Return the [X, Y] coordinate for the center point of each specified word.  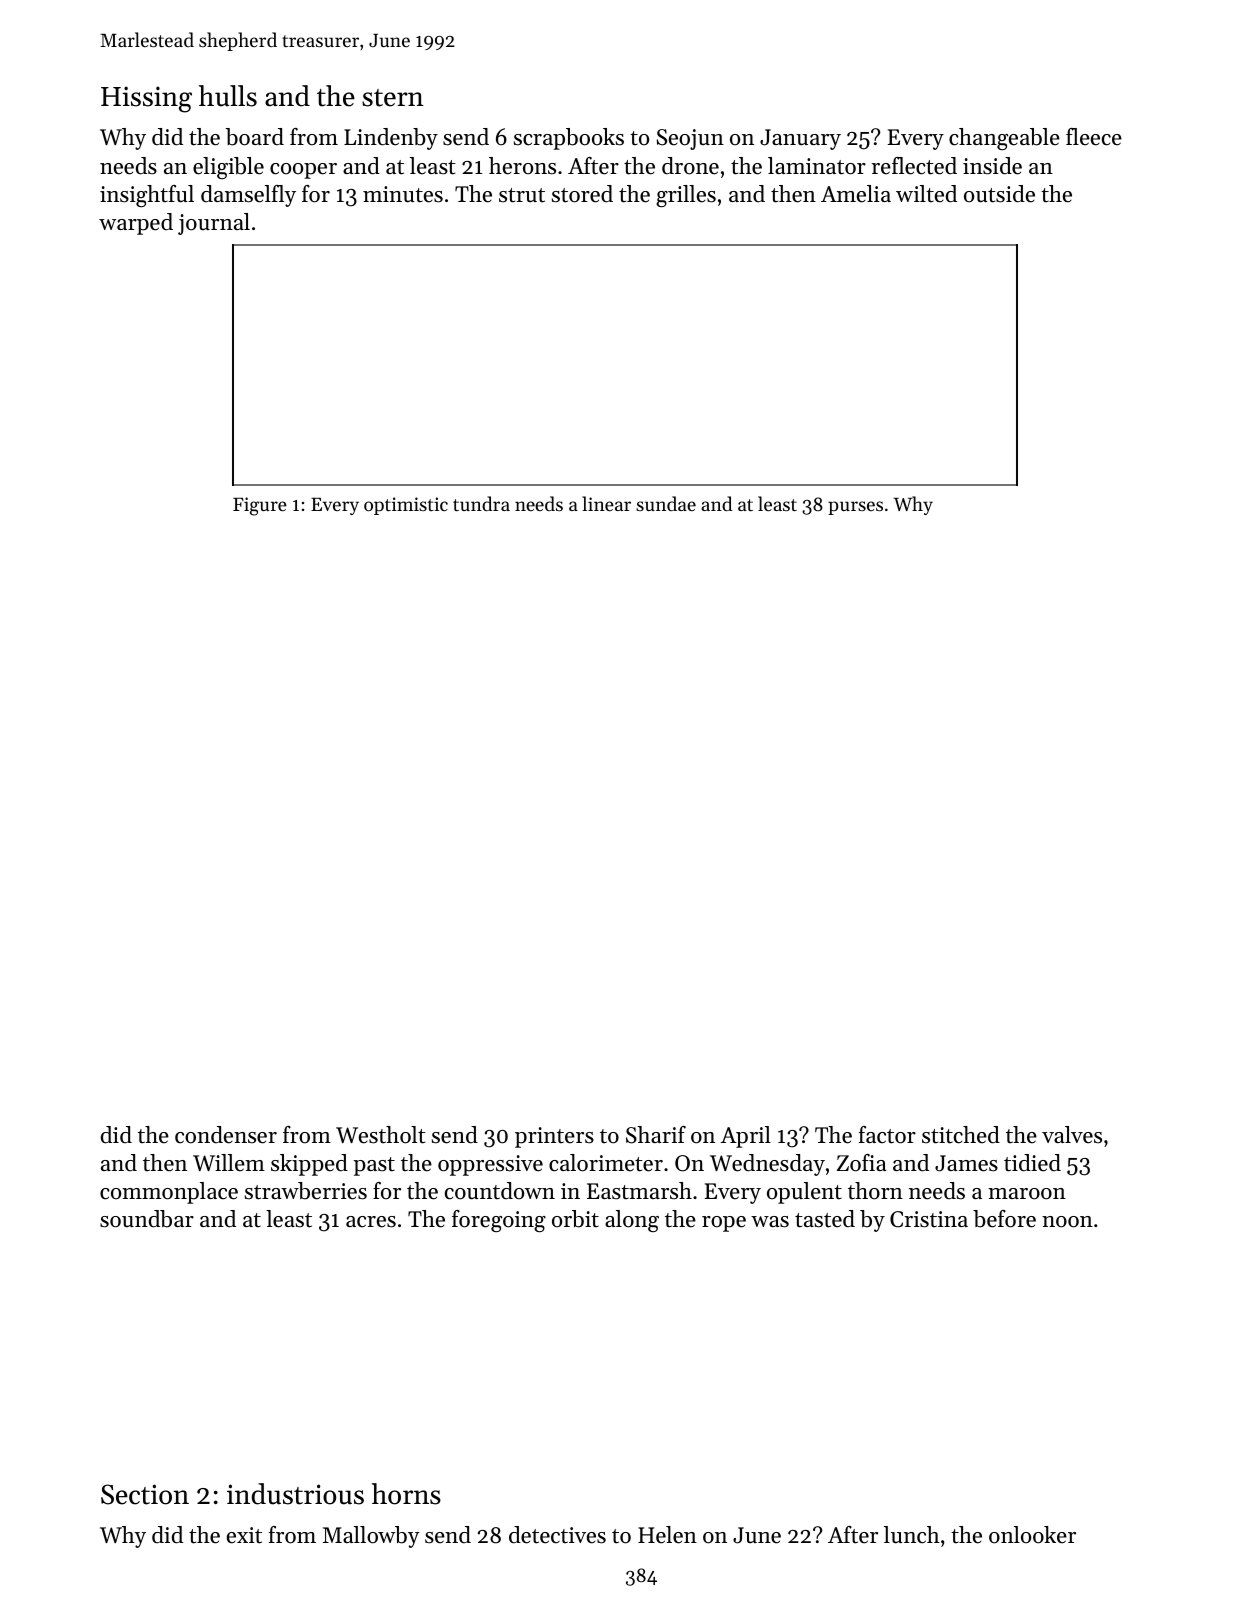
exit [244, 1535]
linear [606, 503]
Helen [667, 1535]
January [800, 139]
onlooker [1032, 1535]
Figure [260, 506]
